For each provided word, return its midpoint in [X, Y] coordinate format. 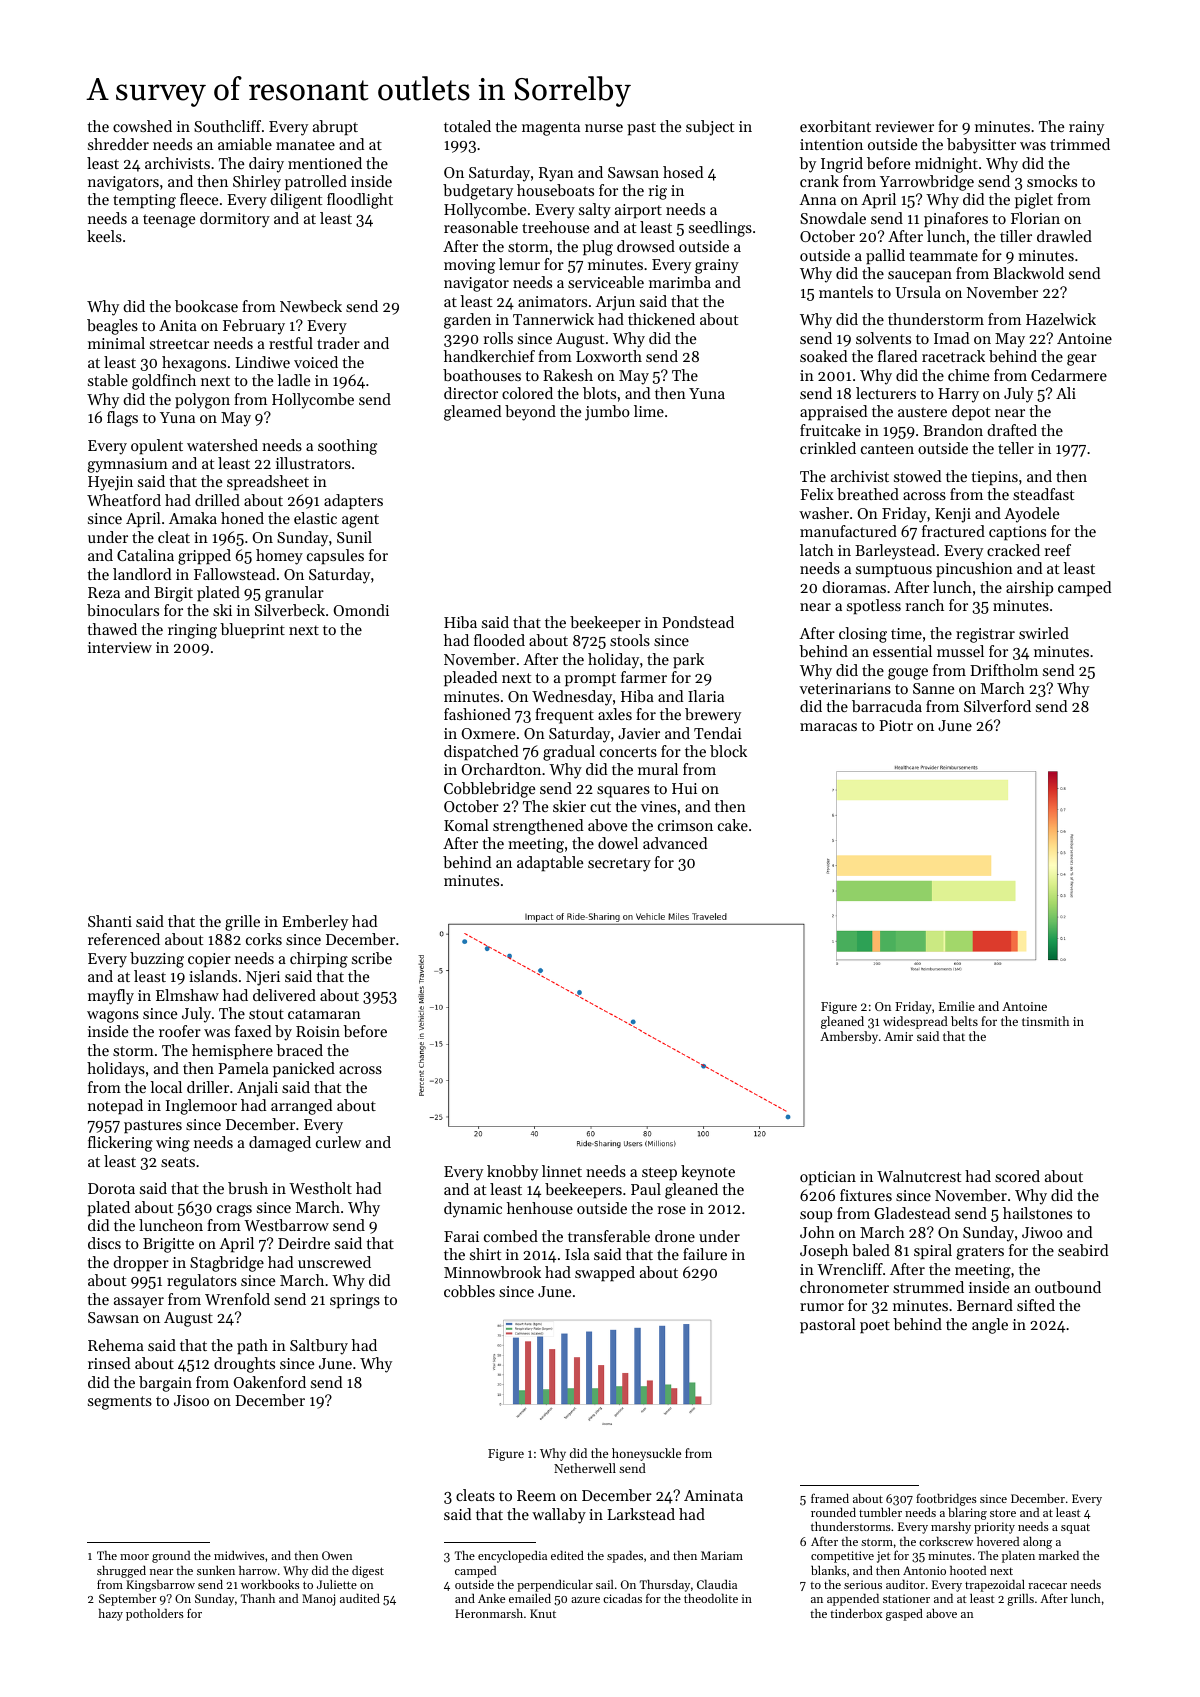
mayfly [111, 997]
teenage [169, 221]
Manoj [318, 1600]
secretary [619, 865]
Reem [536, 1495]
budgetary [478, 192]
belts [964, 1021]
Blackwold [1028, 273]
